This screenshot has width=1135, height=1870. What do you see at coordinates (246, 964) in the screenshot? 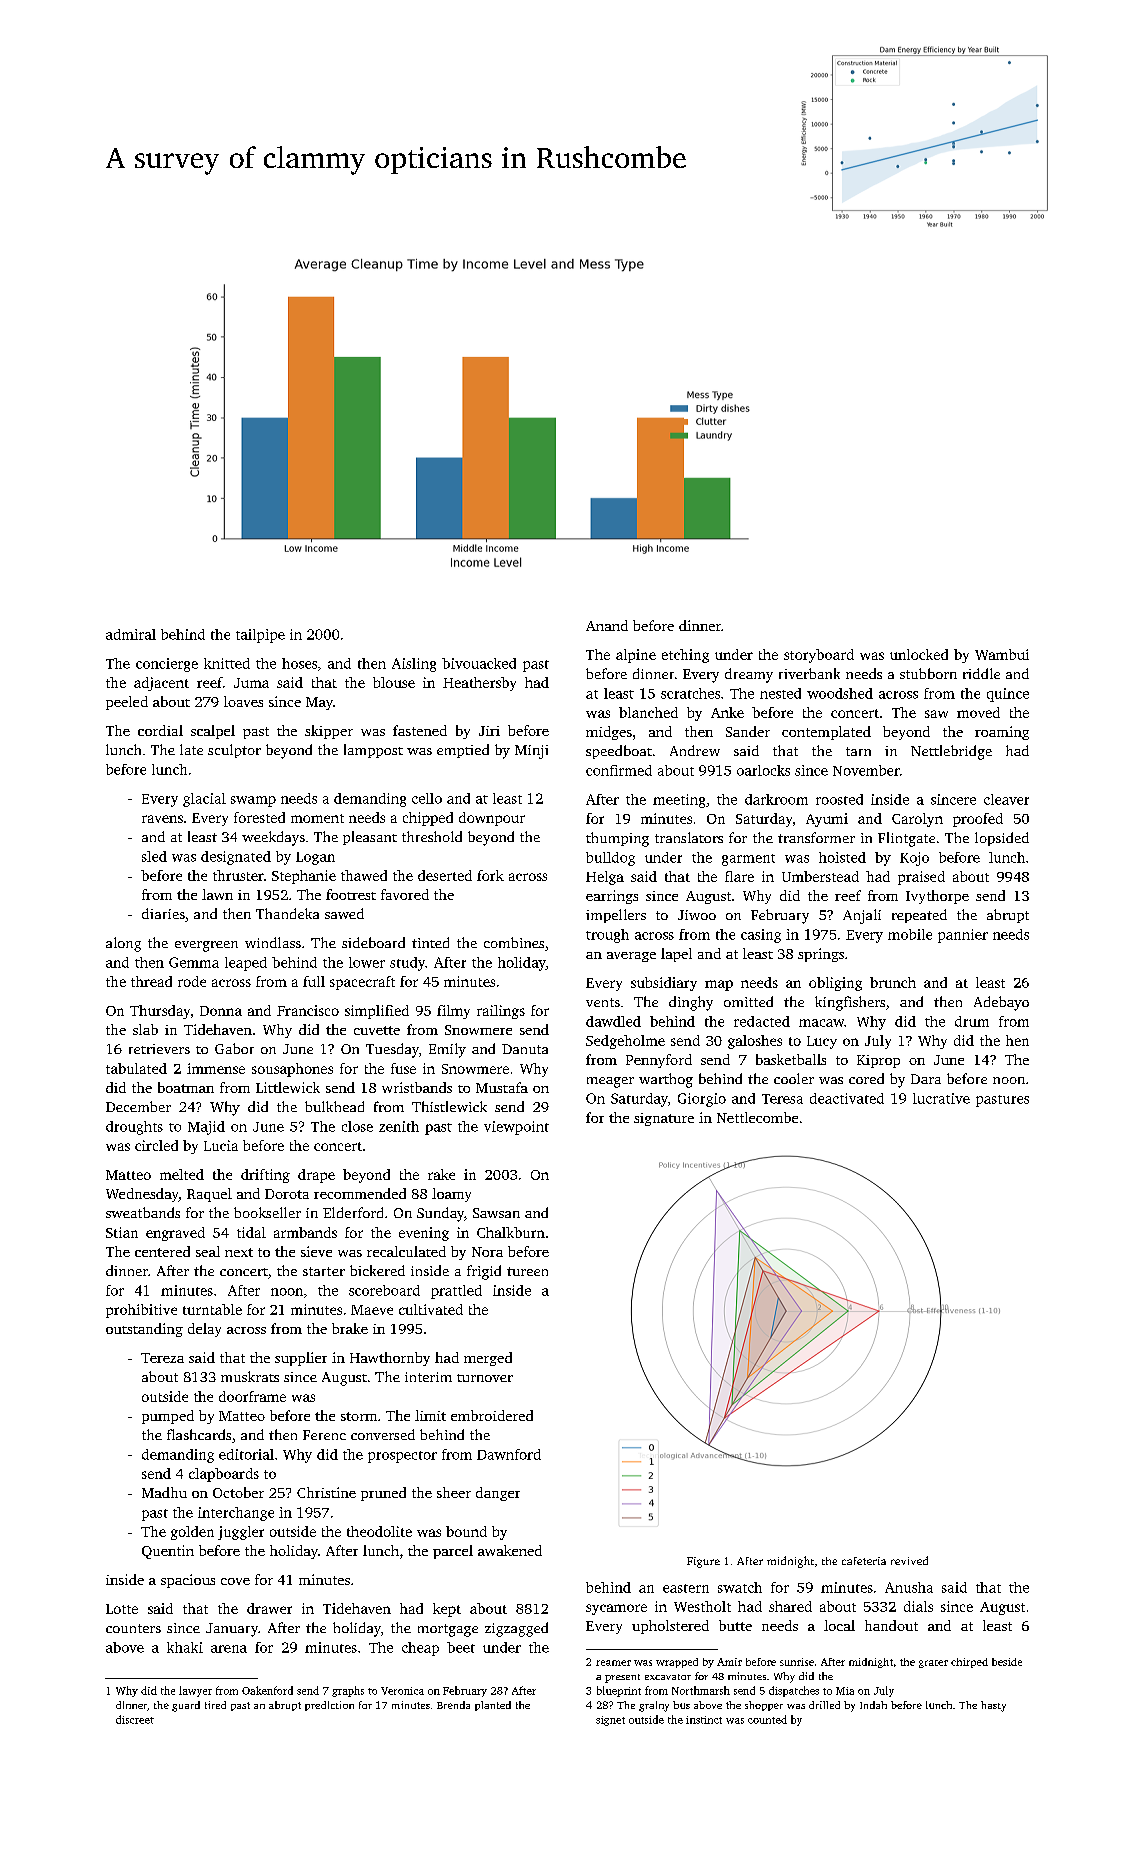
I see `leaped` at bounding box center [246, 964].
